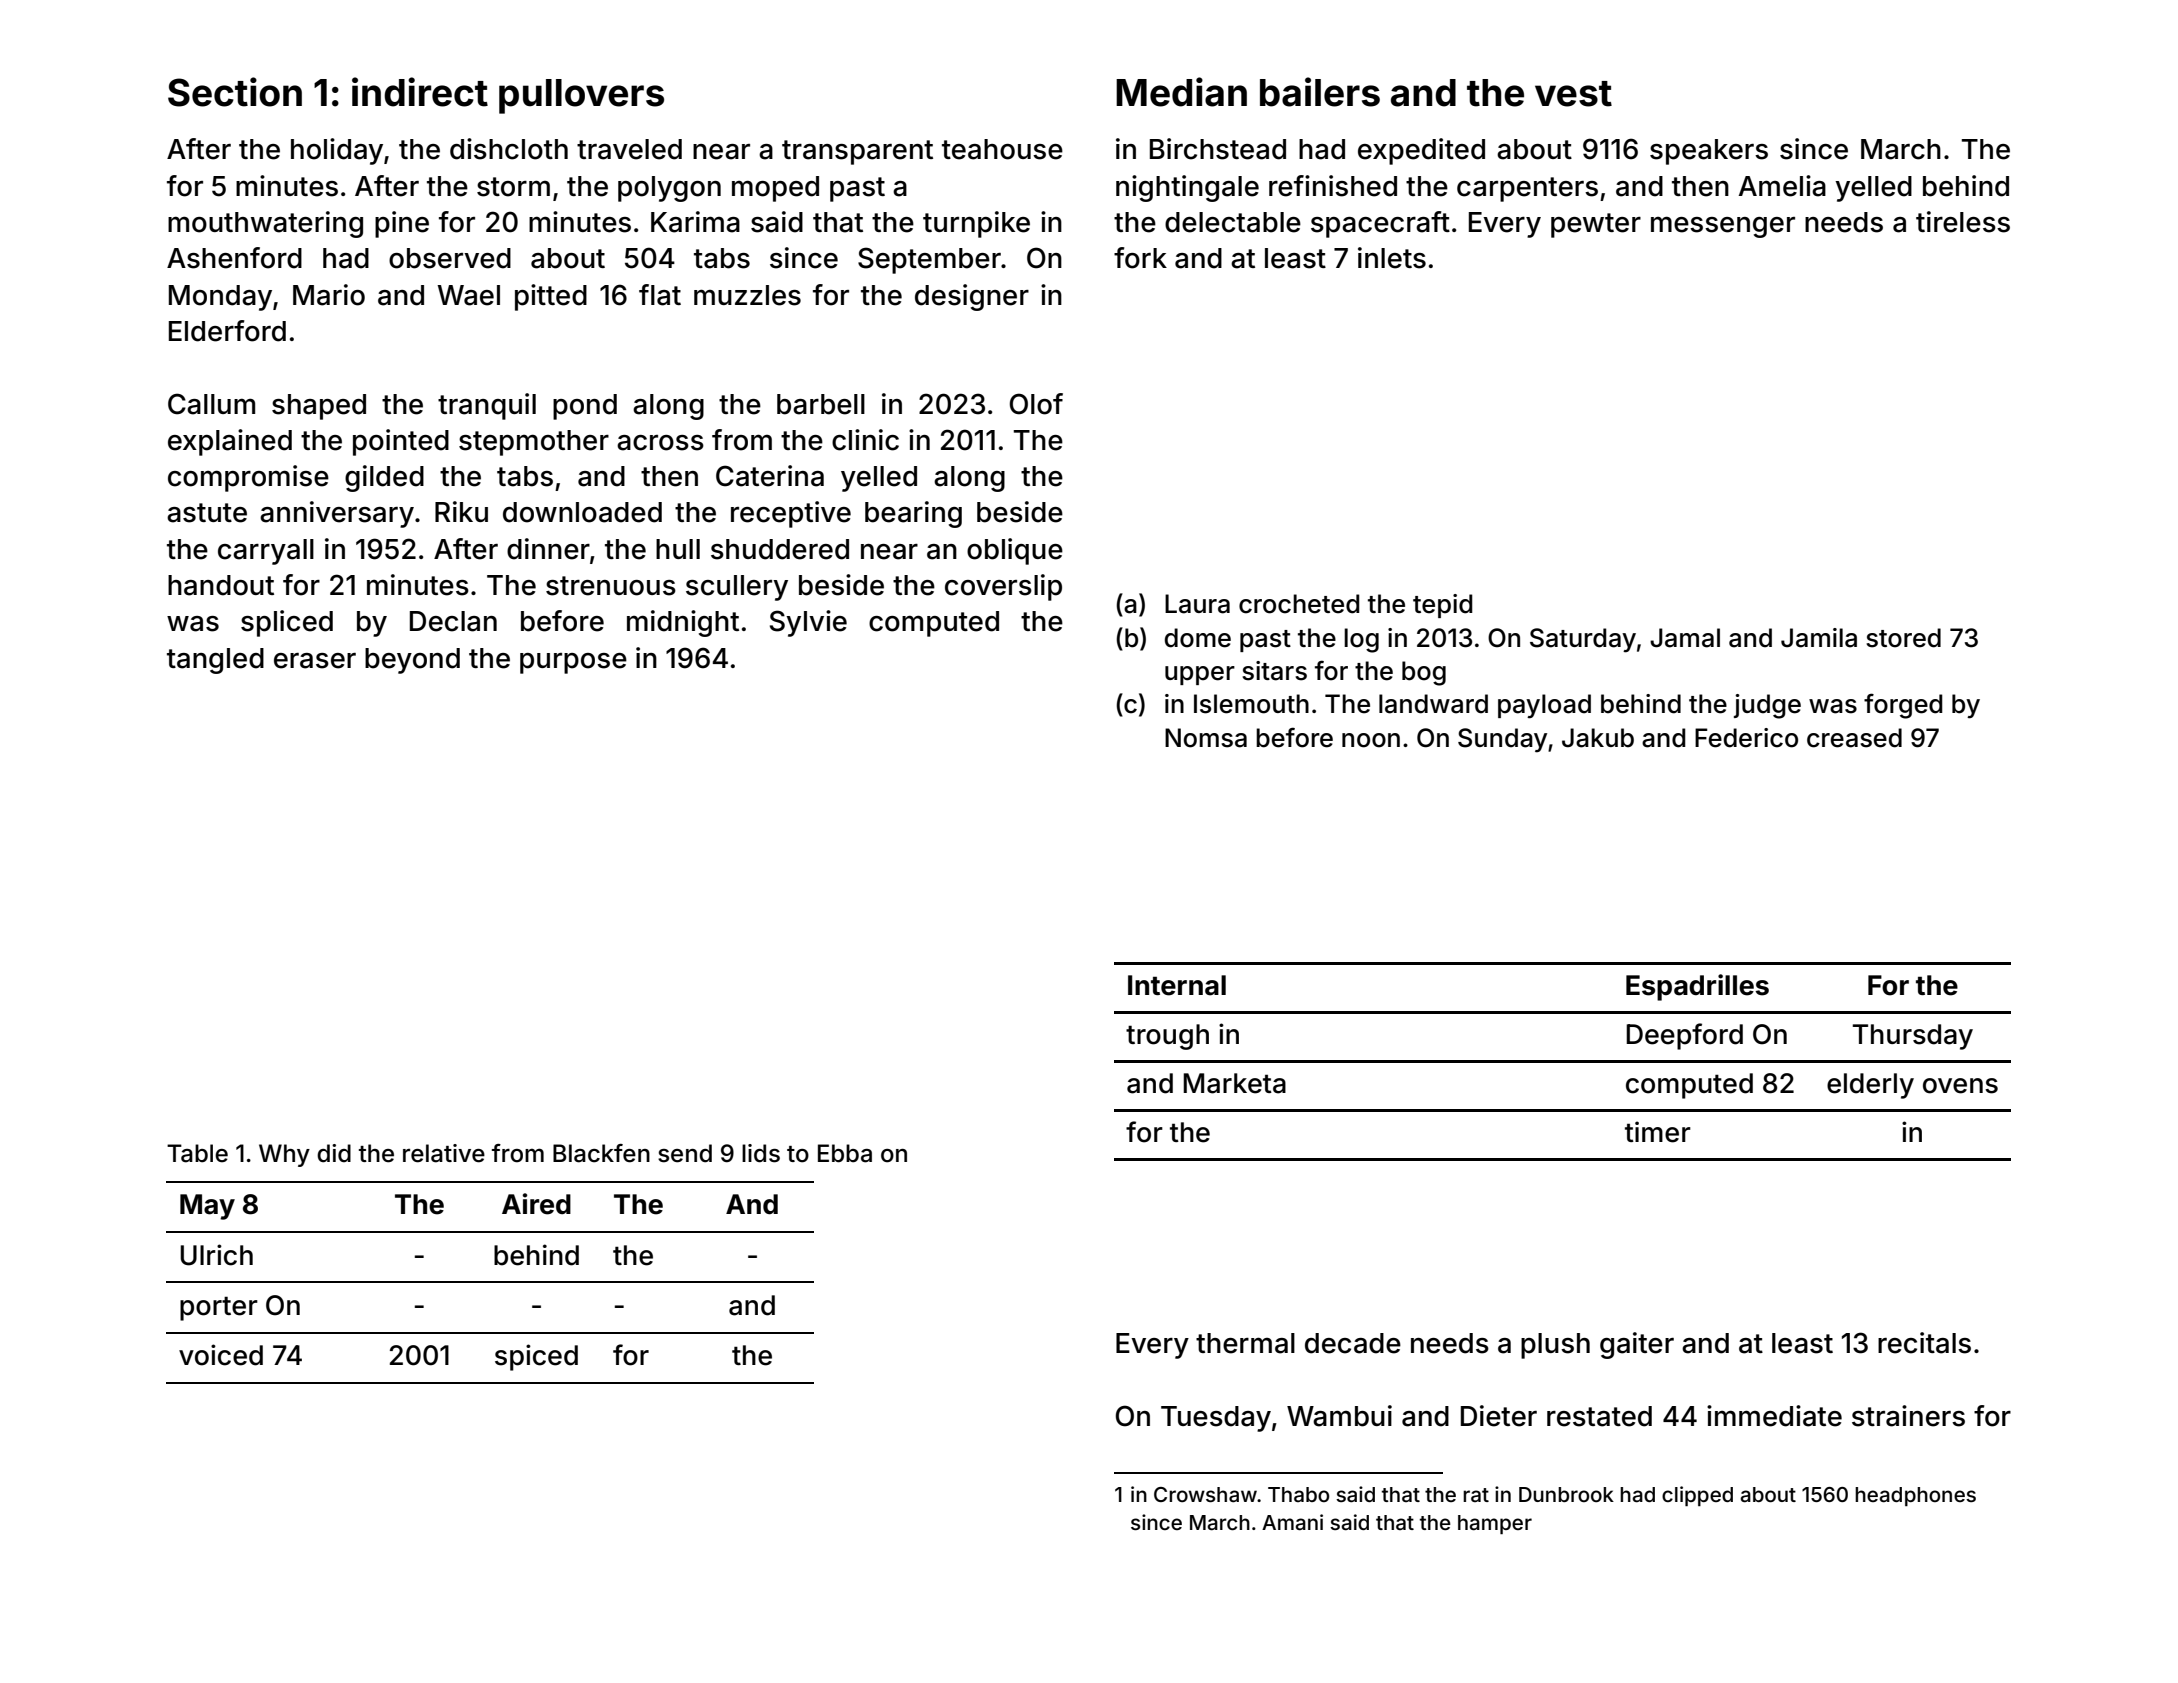  I want to click on timer, so click(1658, 1132).
